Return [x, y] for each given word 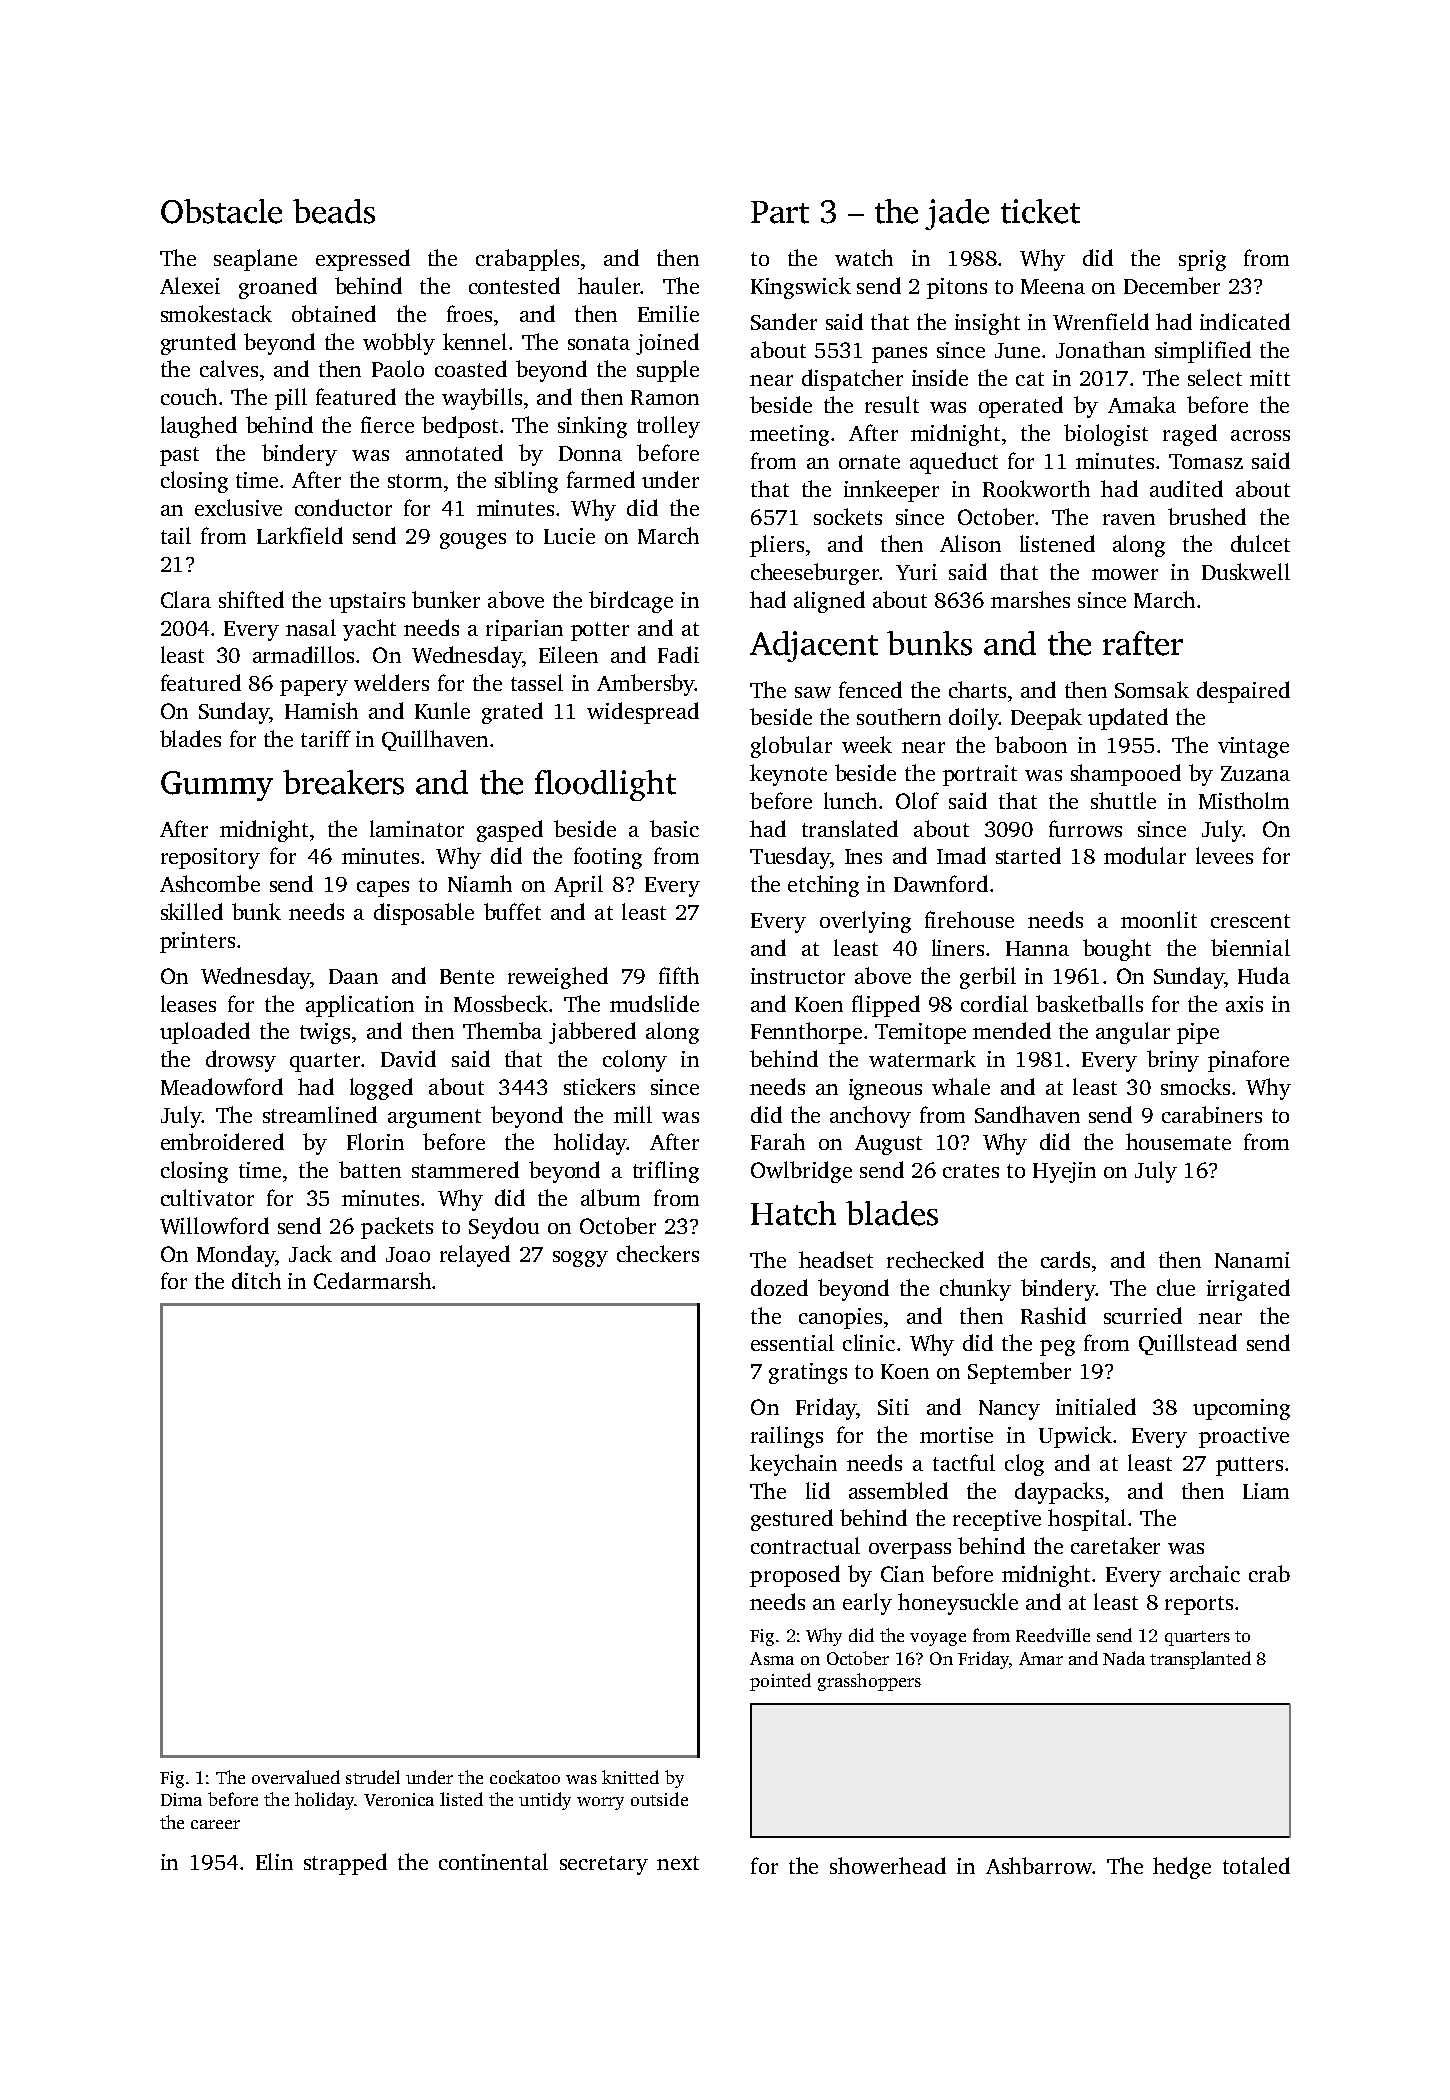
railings [787, 1437]
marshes [1030, 599]
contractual [805, 1545]
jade [957, 214]
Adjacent [814, 646]
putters [1249, 1466]
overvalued [296, 1777]
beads [334, 211]
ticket [1040, 211]
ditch [256, 1280]
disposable [424, 914]
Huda [1264, 975]
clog [1024, 1465]
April [578, 886]
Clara [186, 599]
